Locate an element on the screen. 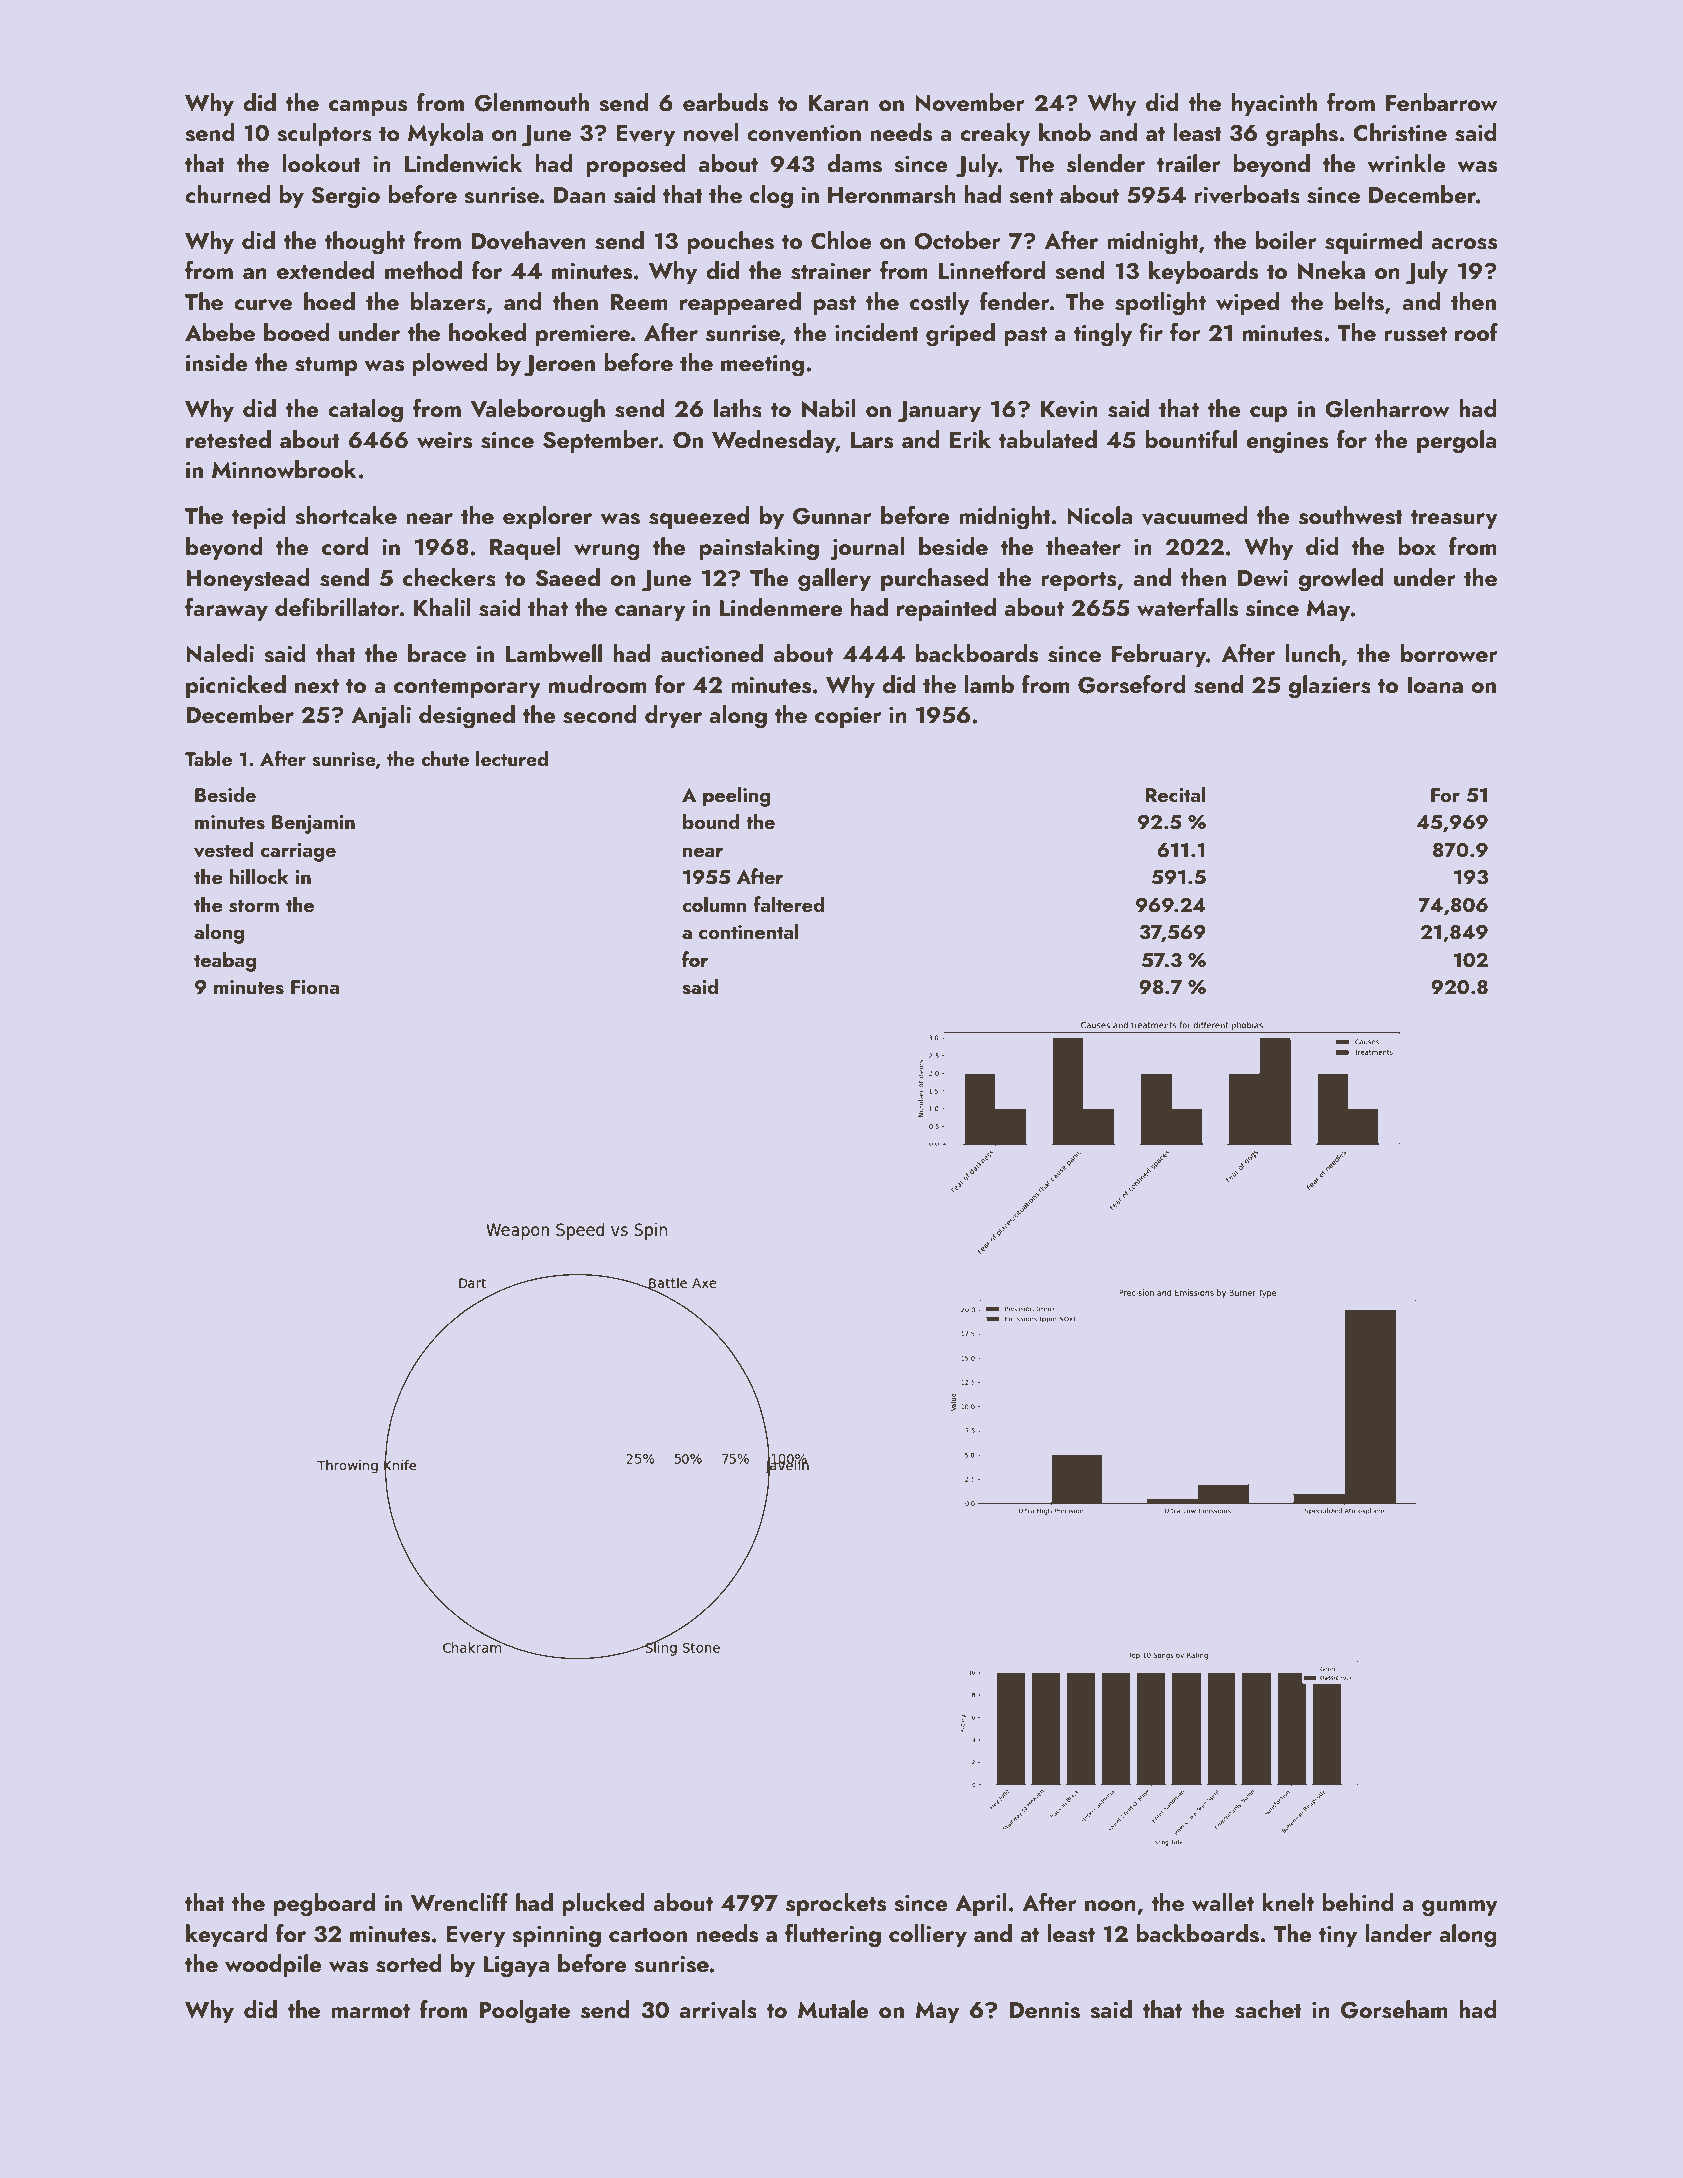 The image size is (1683, 2178). Fiona is located at coordinates (315, 987).
